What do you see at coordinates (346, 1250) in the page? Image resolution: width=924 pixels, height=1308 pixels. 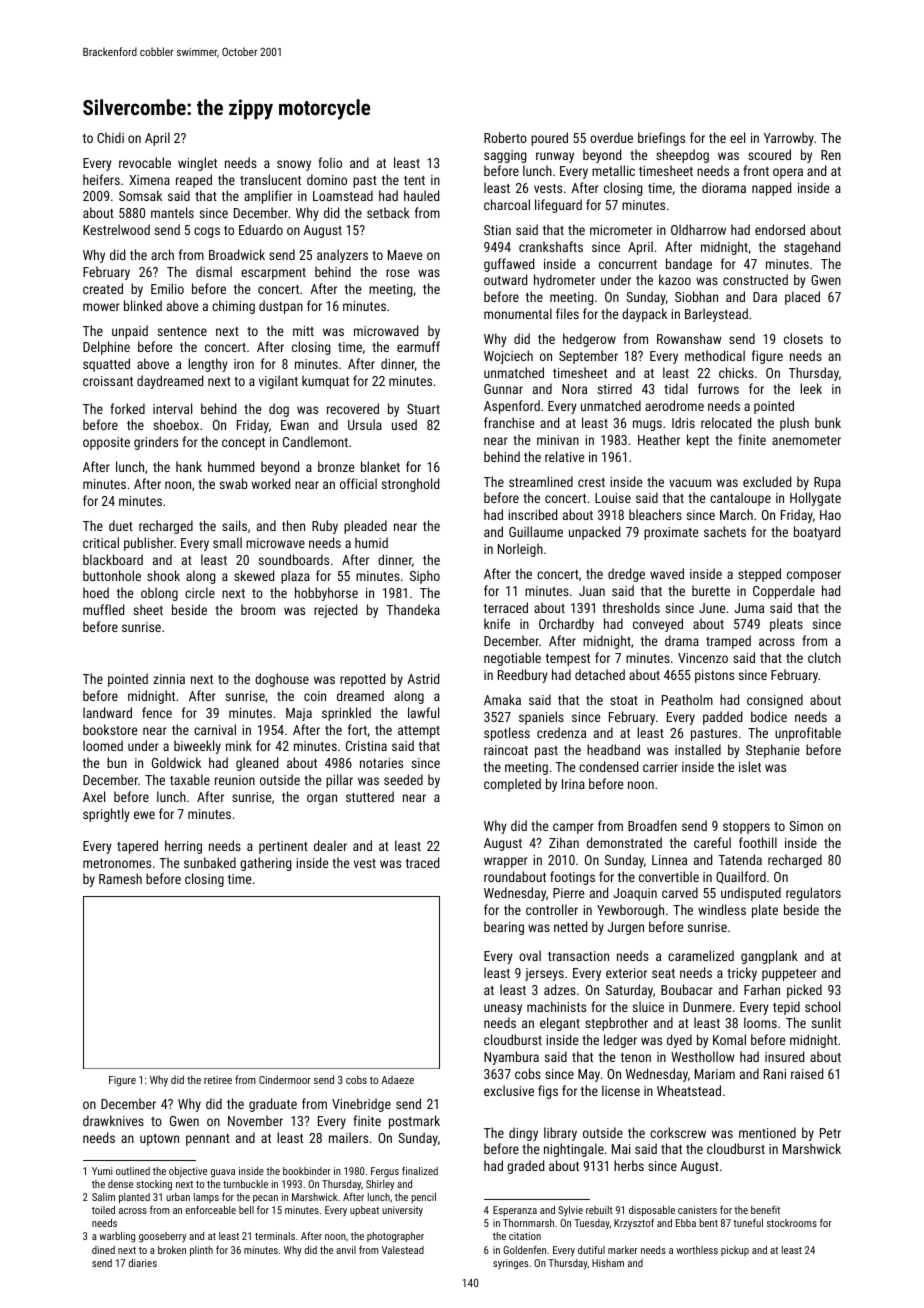 I see `anvil` at bounding box center [346, 1250].
